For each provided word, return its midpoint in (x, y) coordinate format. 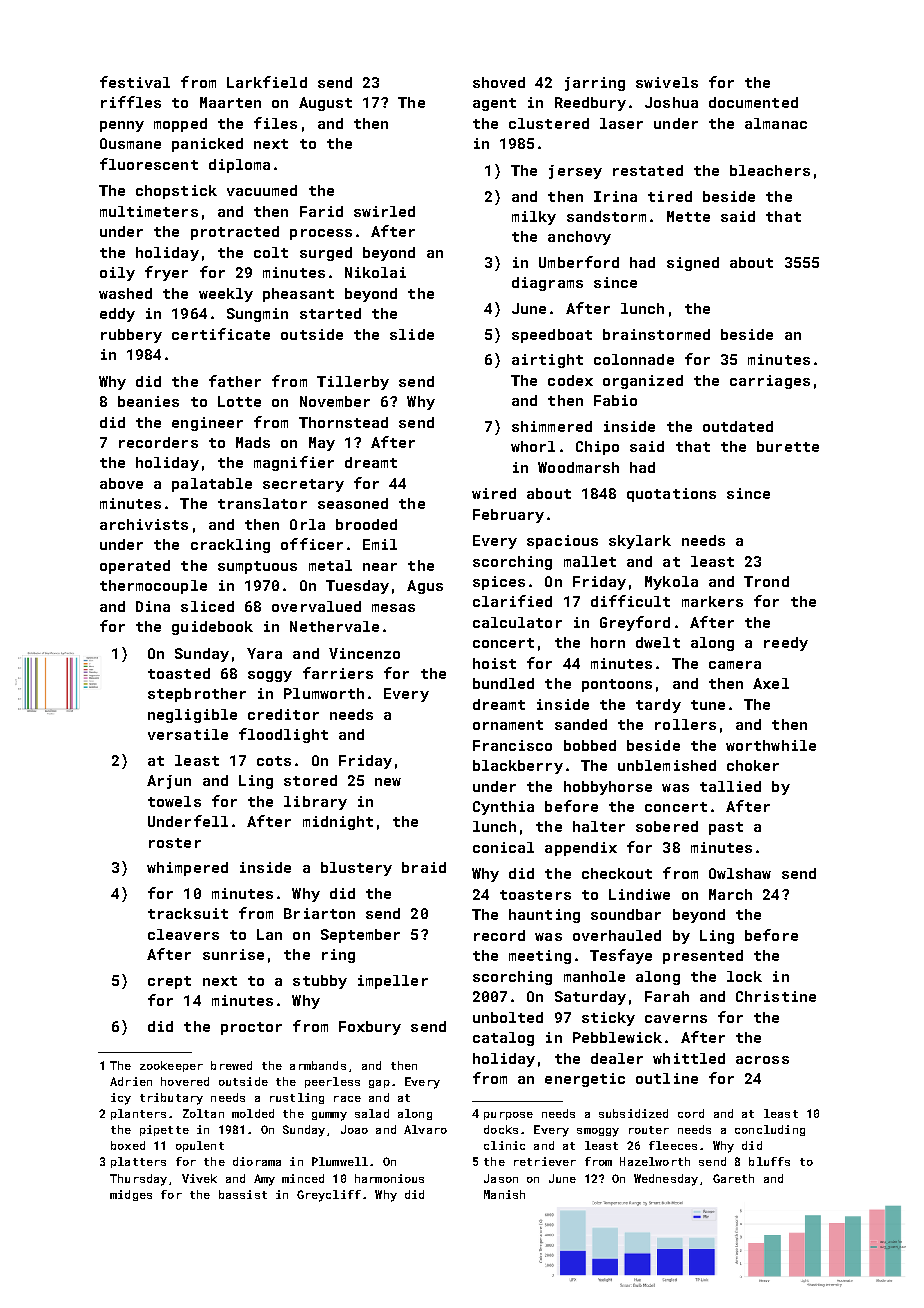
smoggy (598, 1132)
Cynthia (503, 808)
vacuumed (262, 190)
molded (253, 1113)
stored (310, 780)
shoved (499, 82)
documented (753, 102)
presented (703, 957)
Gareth (733, 1178)
